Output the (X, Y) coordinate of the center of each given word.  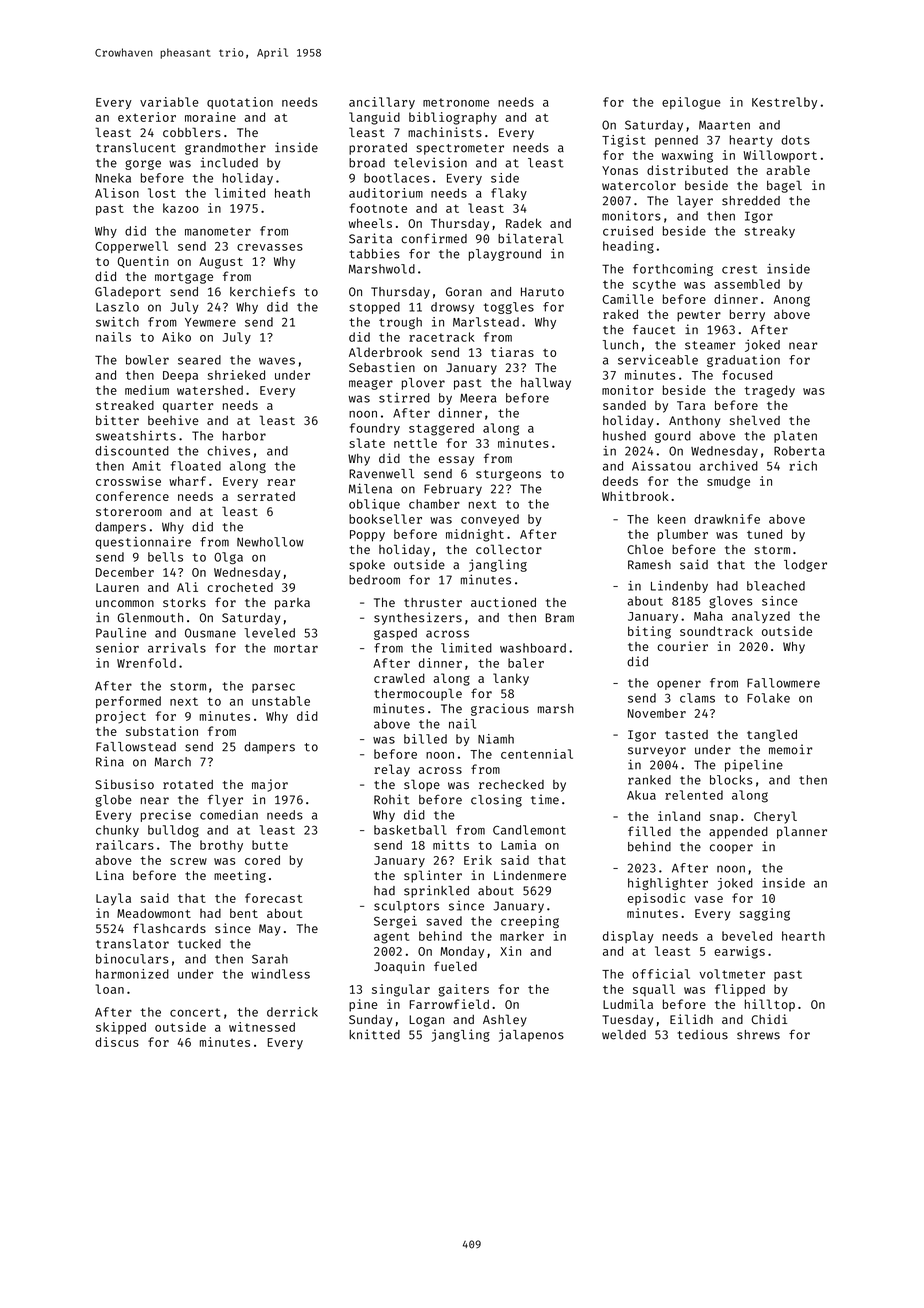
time (545, 799)
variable (169, 102)
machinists (445, 132)
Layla (113, 899)
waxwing (687, 156)
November (657, 713)
